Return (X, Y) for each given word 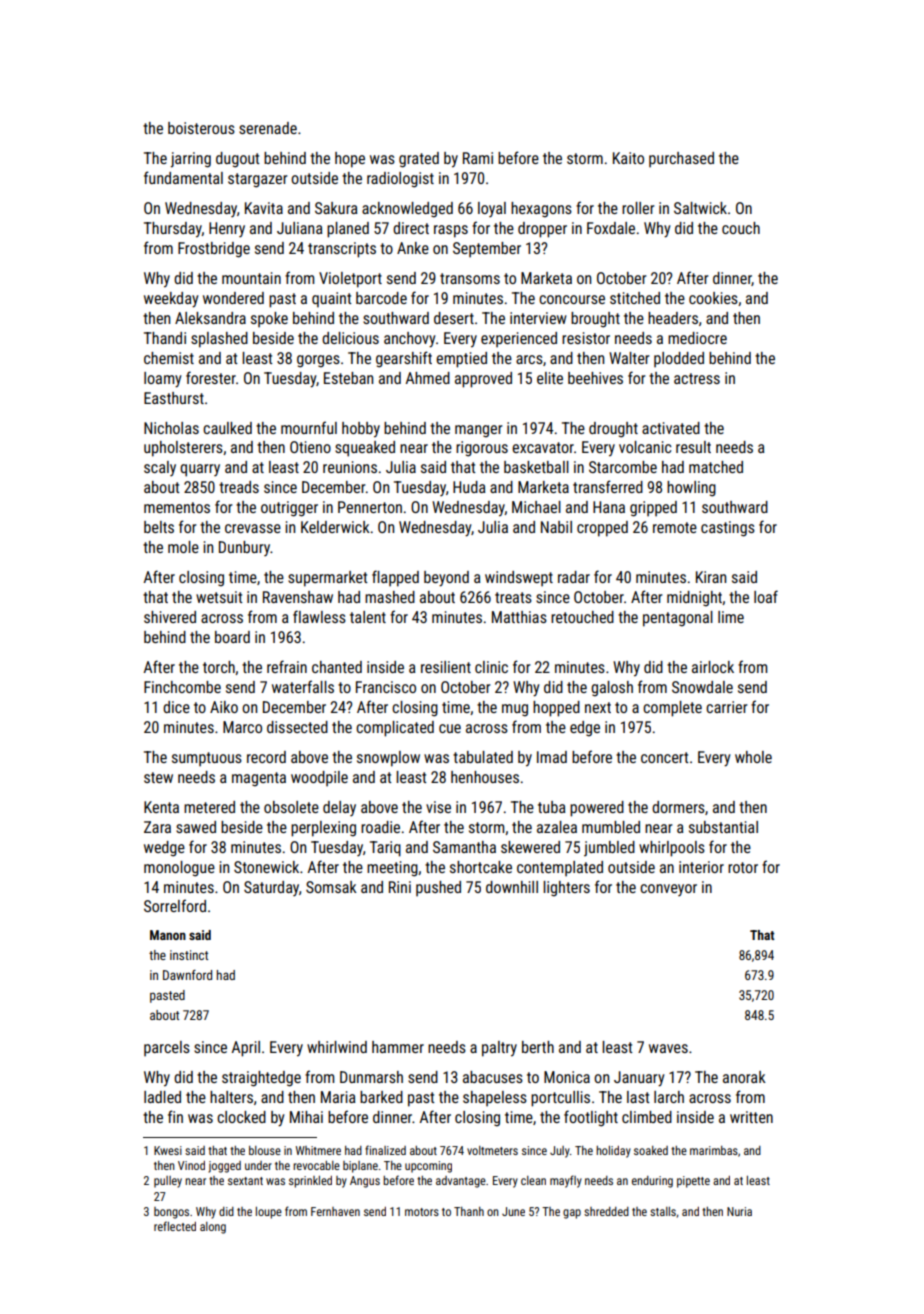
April (245, 1049)
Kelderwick (335, 527)
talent (368, 617)
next (598, 707)
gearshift (404, 359)
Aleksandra (210, 318)
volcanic (645, 447)
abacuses (493, 1077)
